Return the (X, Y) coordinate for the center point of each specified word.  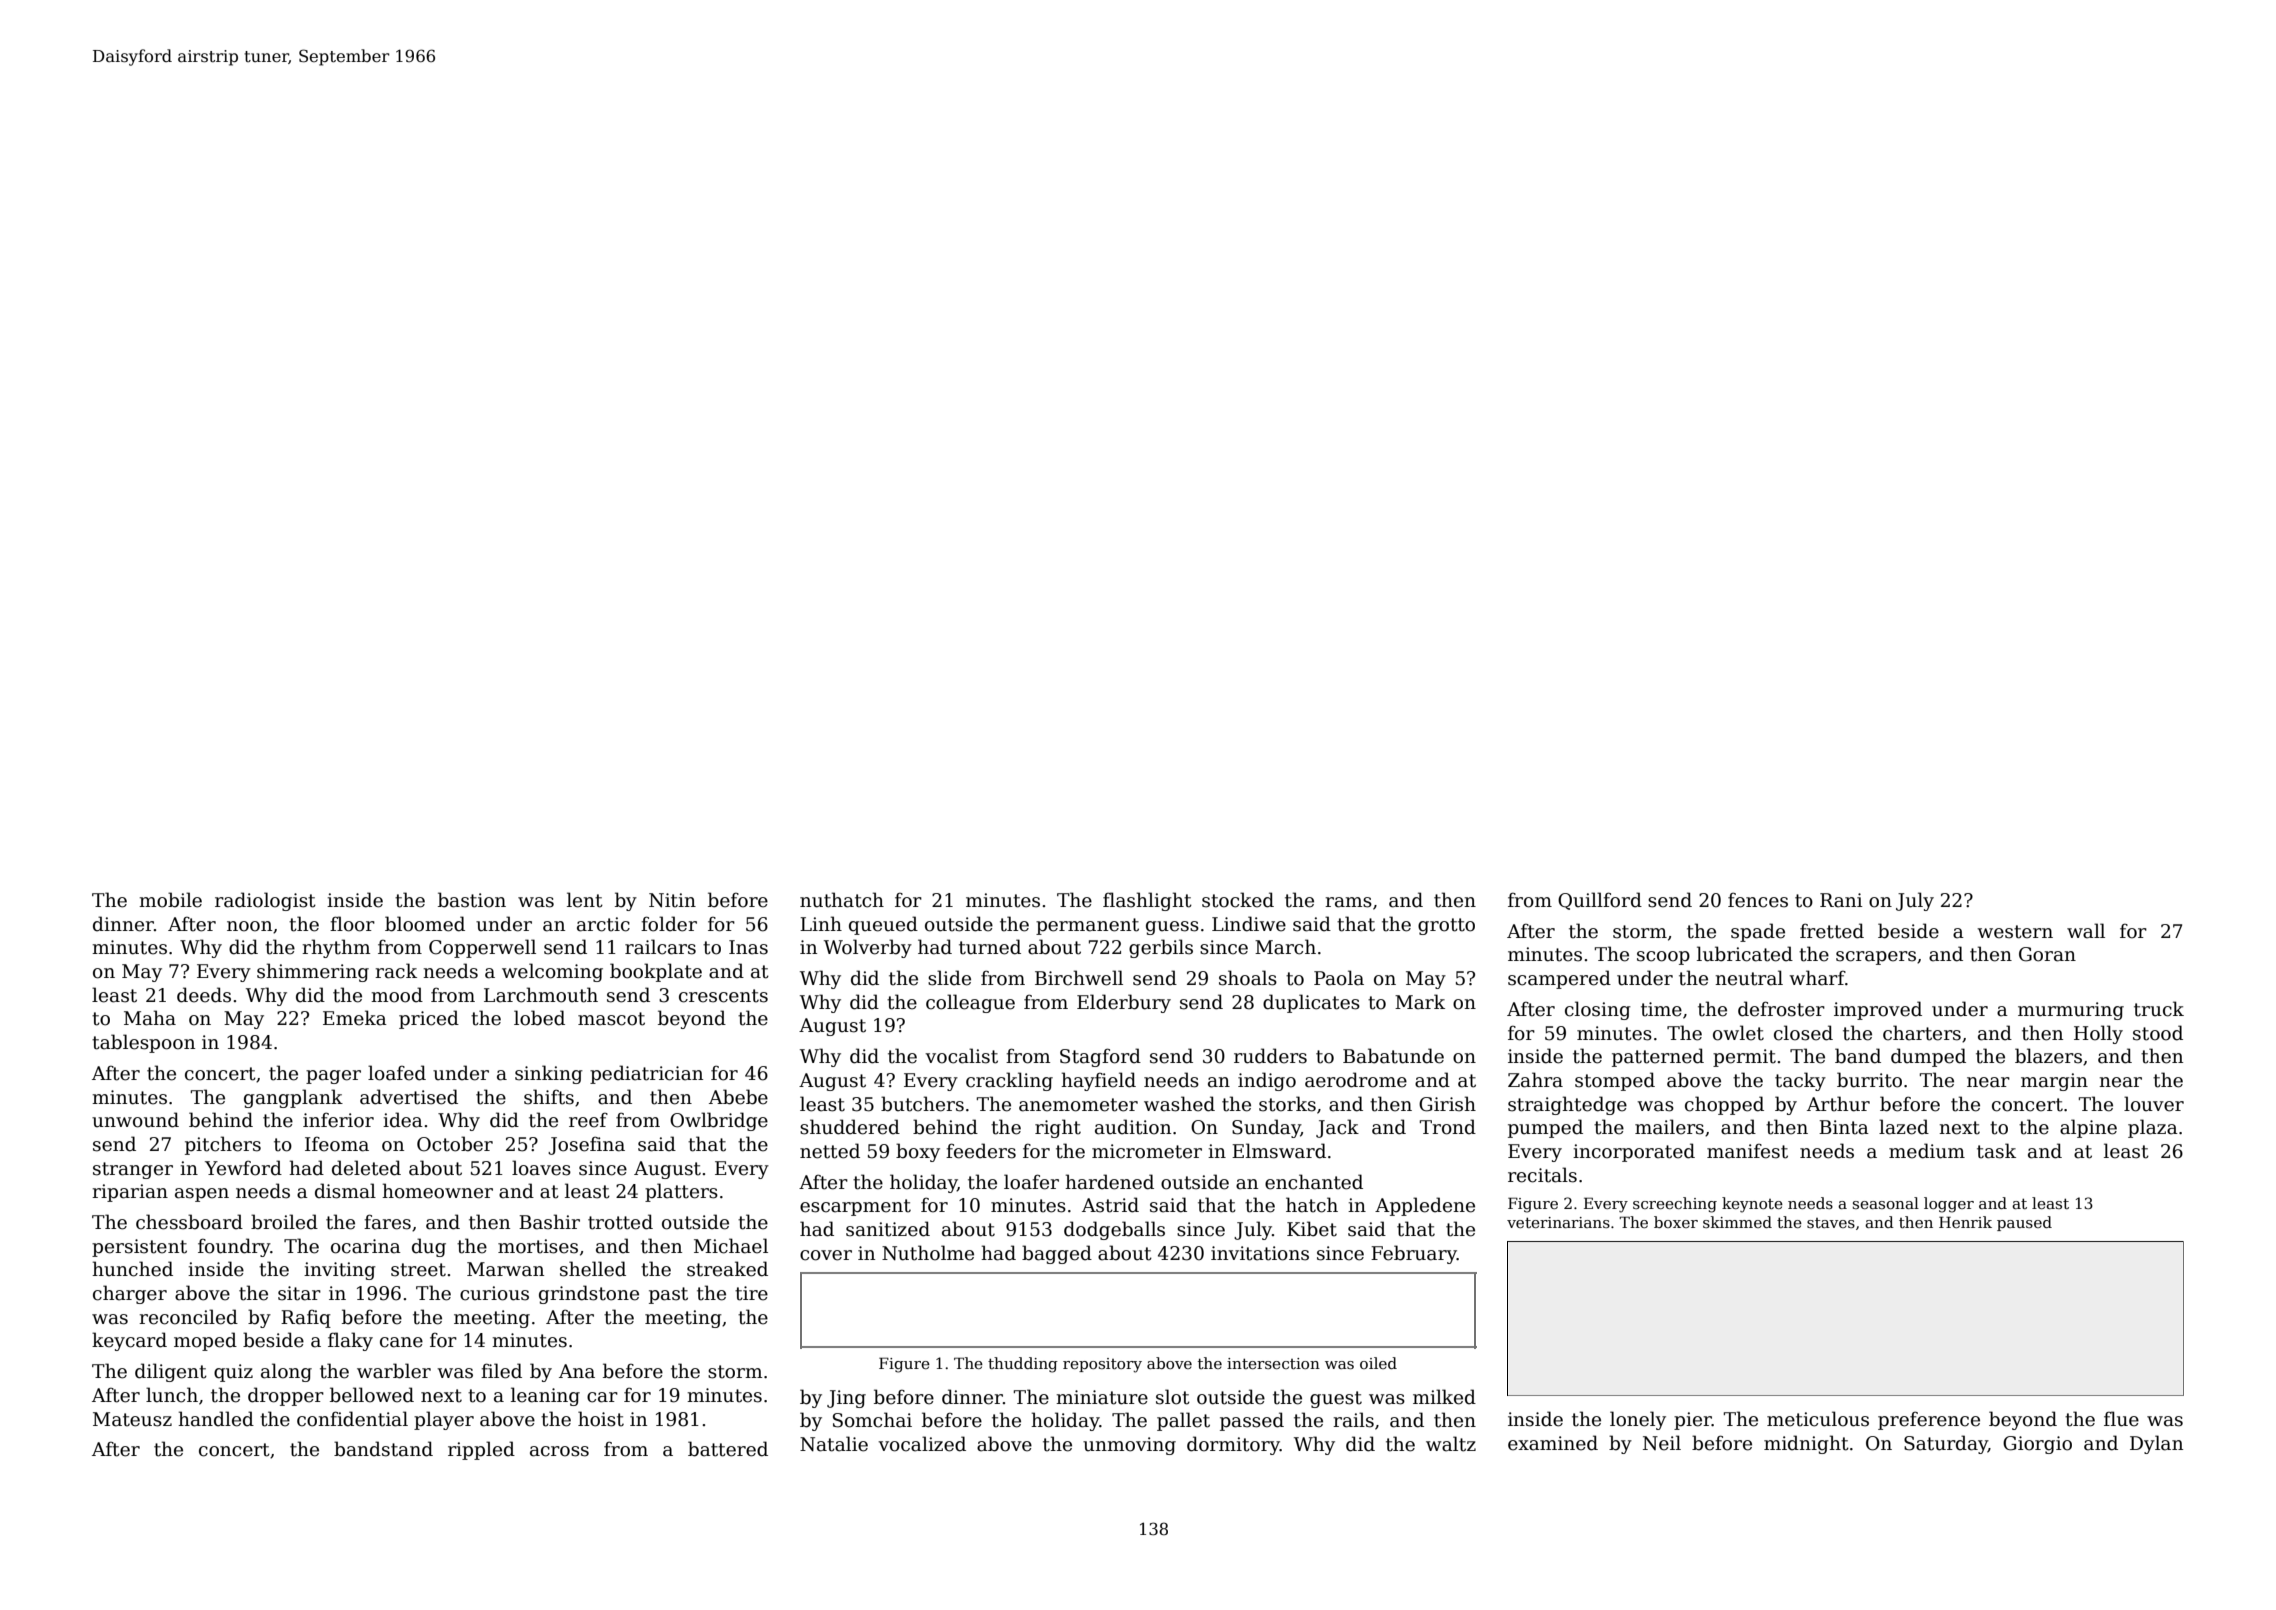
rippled (481, 1450)
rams (1348, 902)
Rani (1841, 900)
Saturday (1946, 1444)
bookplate (656, 972)
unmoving (1129, 1446)
